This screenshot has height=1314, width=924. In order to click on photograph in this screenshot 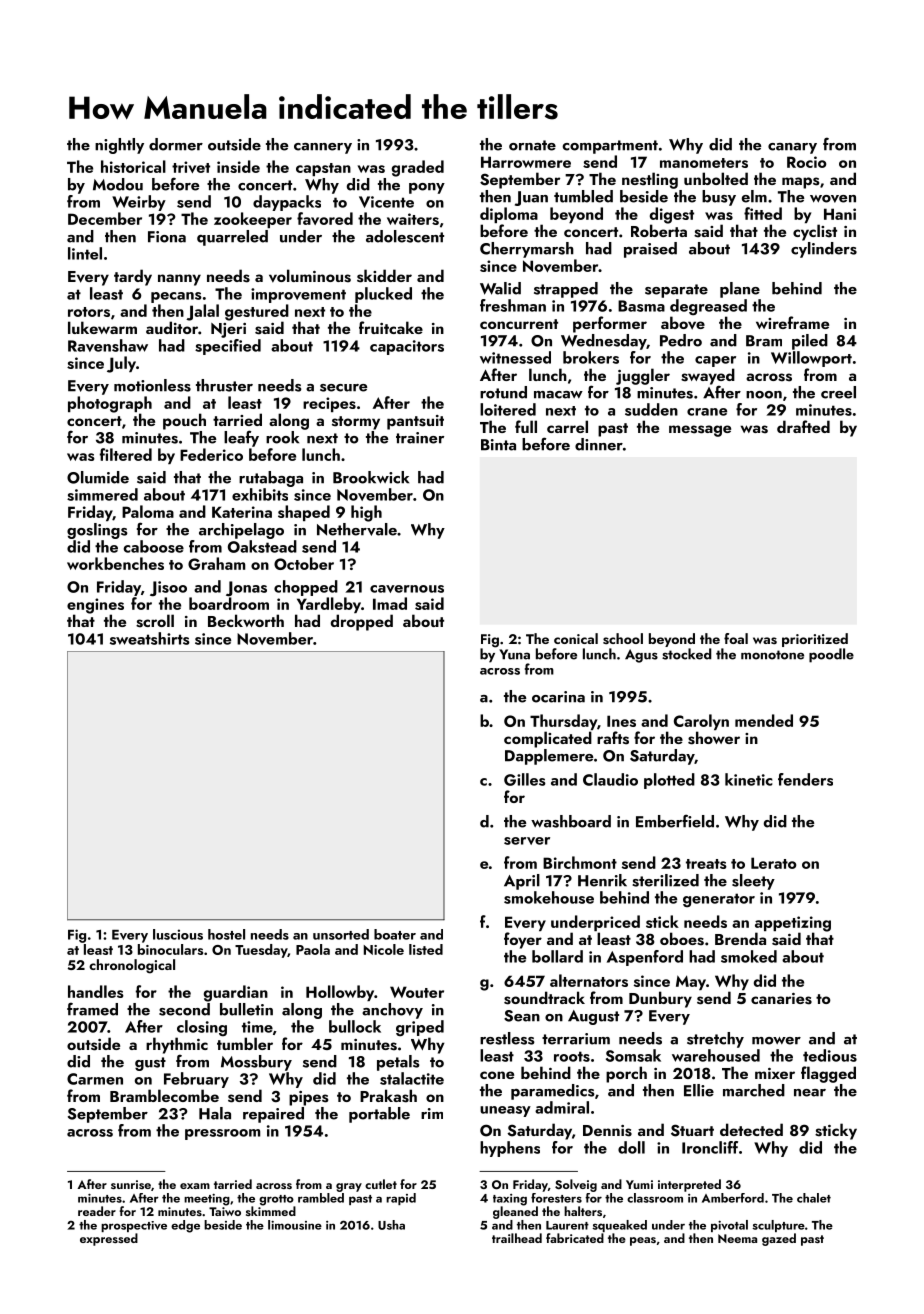, I will do `click(110, 404)`.
